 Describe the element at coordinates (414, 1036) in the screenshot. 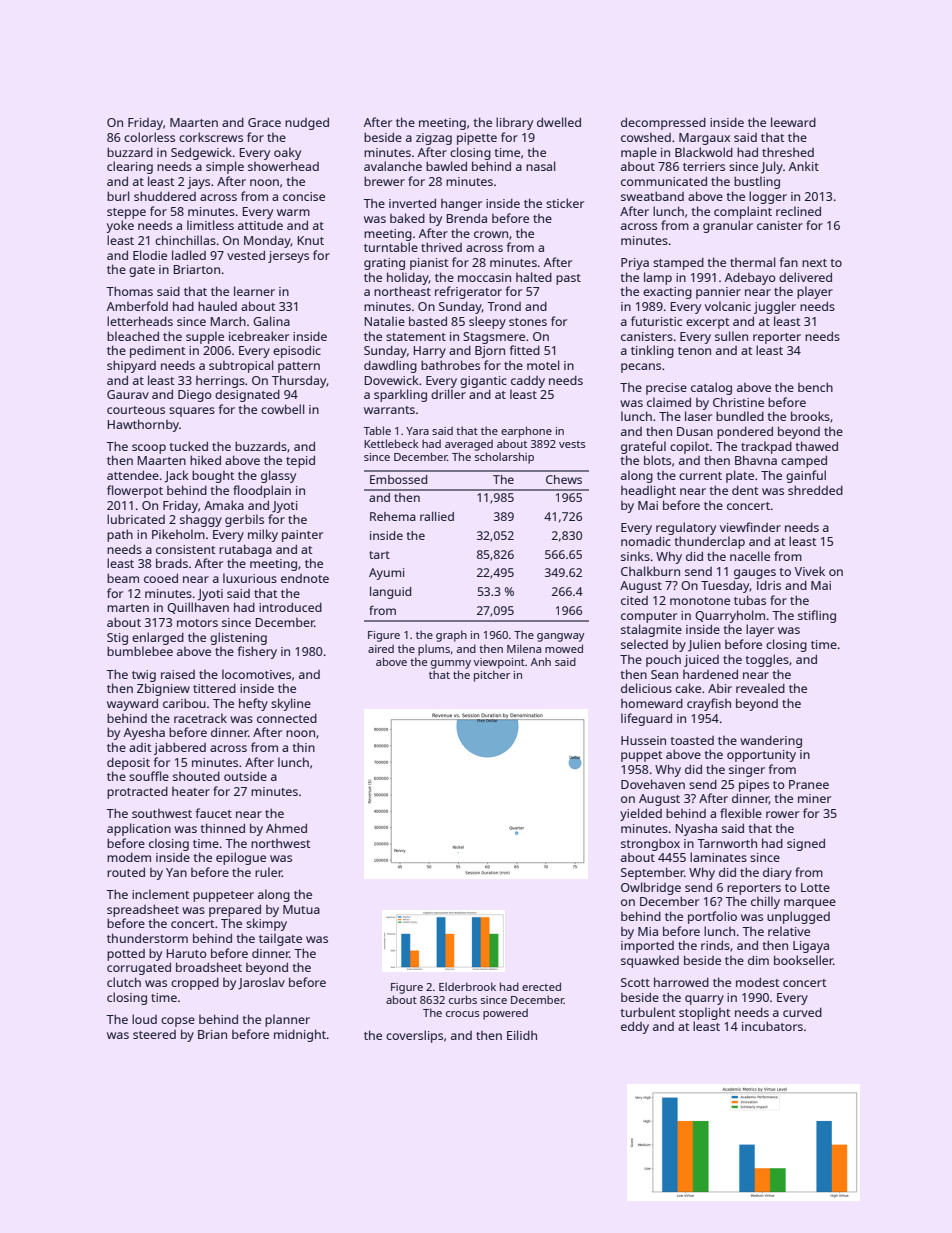

I see `coverslips` at that location.
